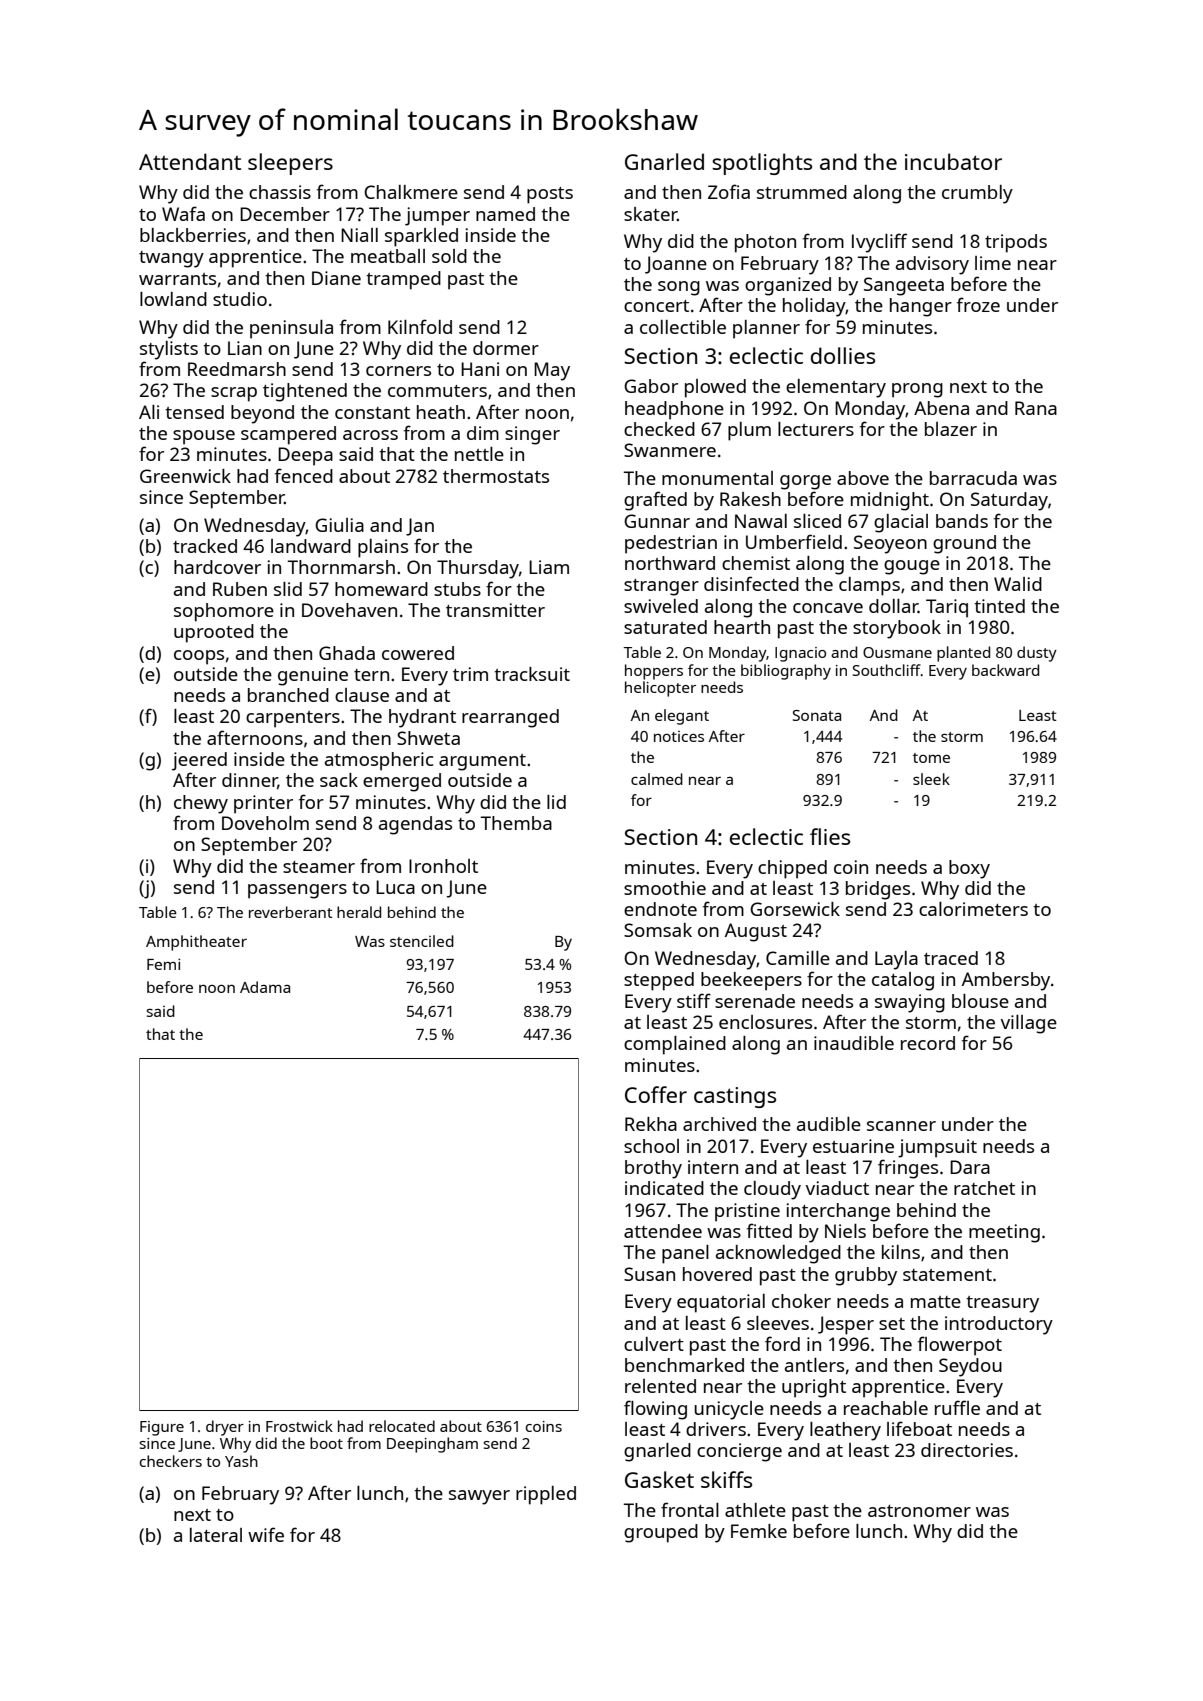 The image size is (1203, 1701). Describe the element at coordinates (265, 987) in the page. I see `Adama` at that location.
